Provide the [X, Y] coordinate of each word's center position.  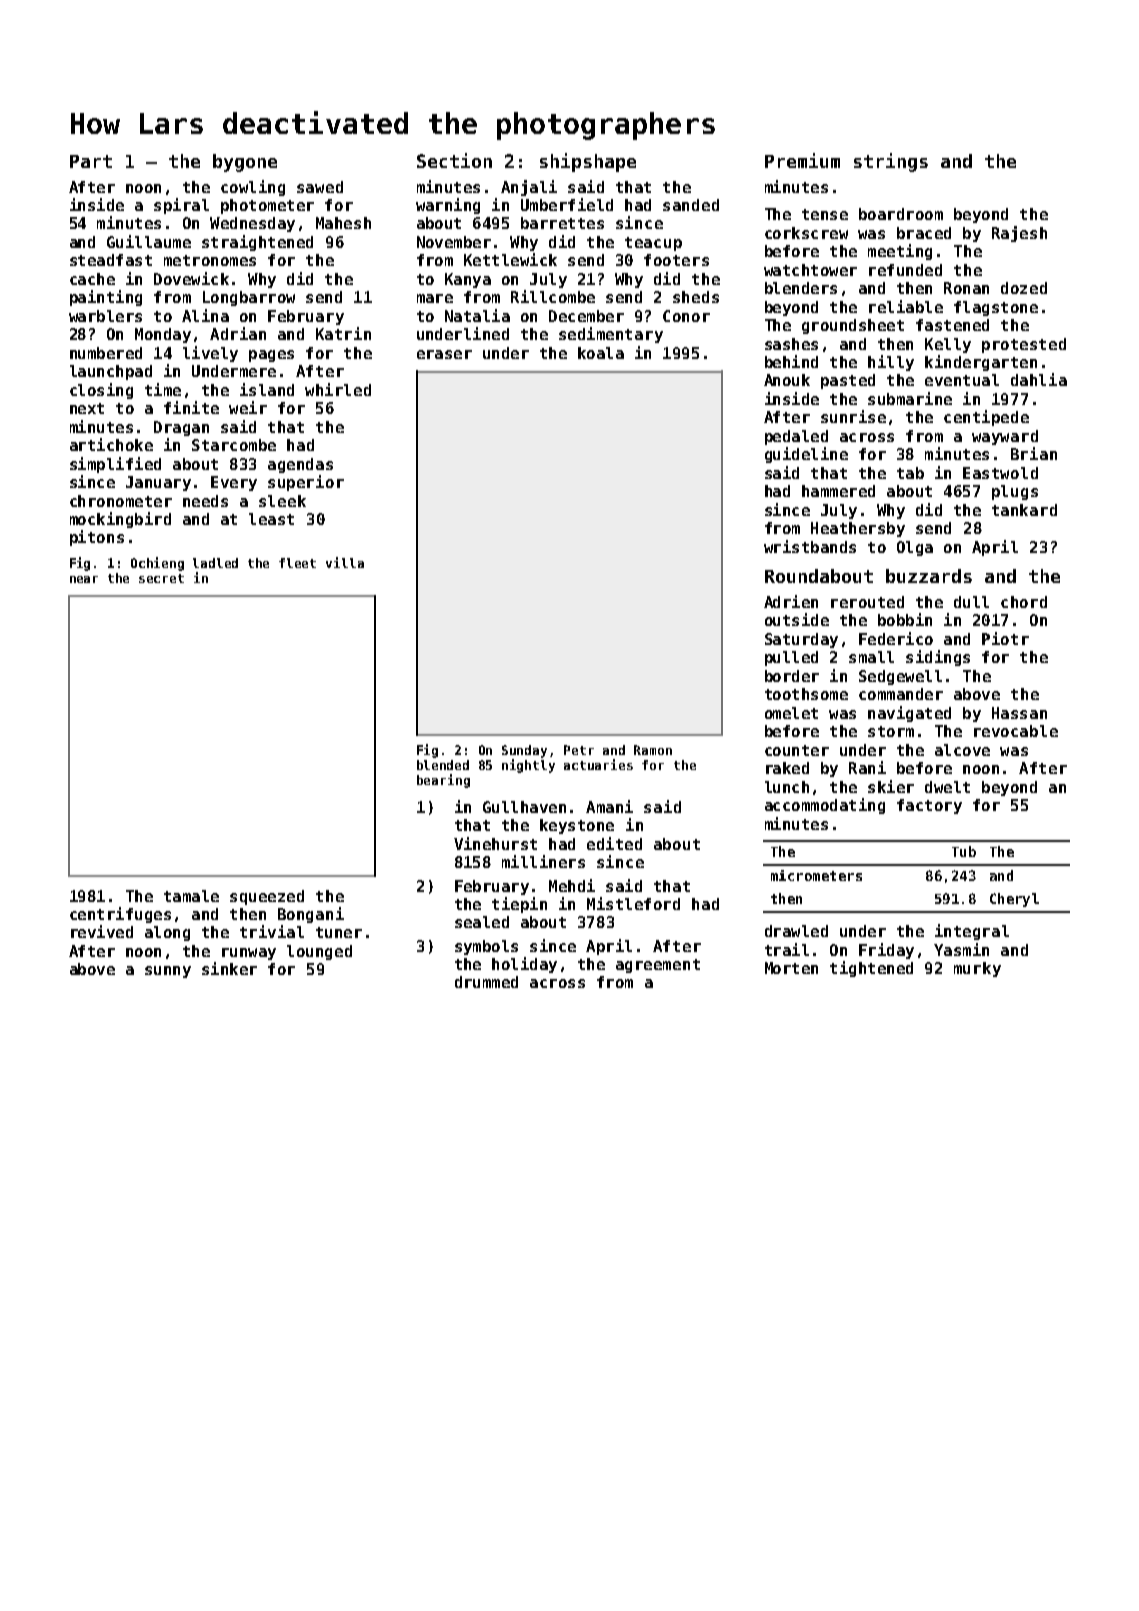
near [84, 579]
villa [345, 562]
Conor [686, 316]
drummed [486, 982]
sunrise [853, 416]
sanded [691, 205]
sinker [229, 968]
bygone [245, 163]
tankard [1024, 510]
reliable [906, 306]
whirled [338, 389]
